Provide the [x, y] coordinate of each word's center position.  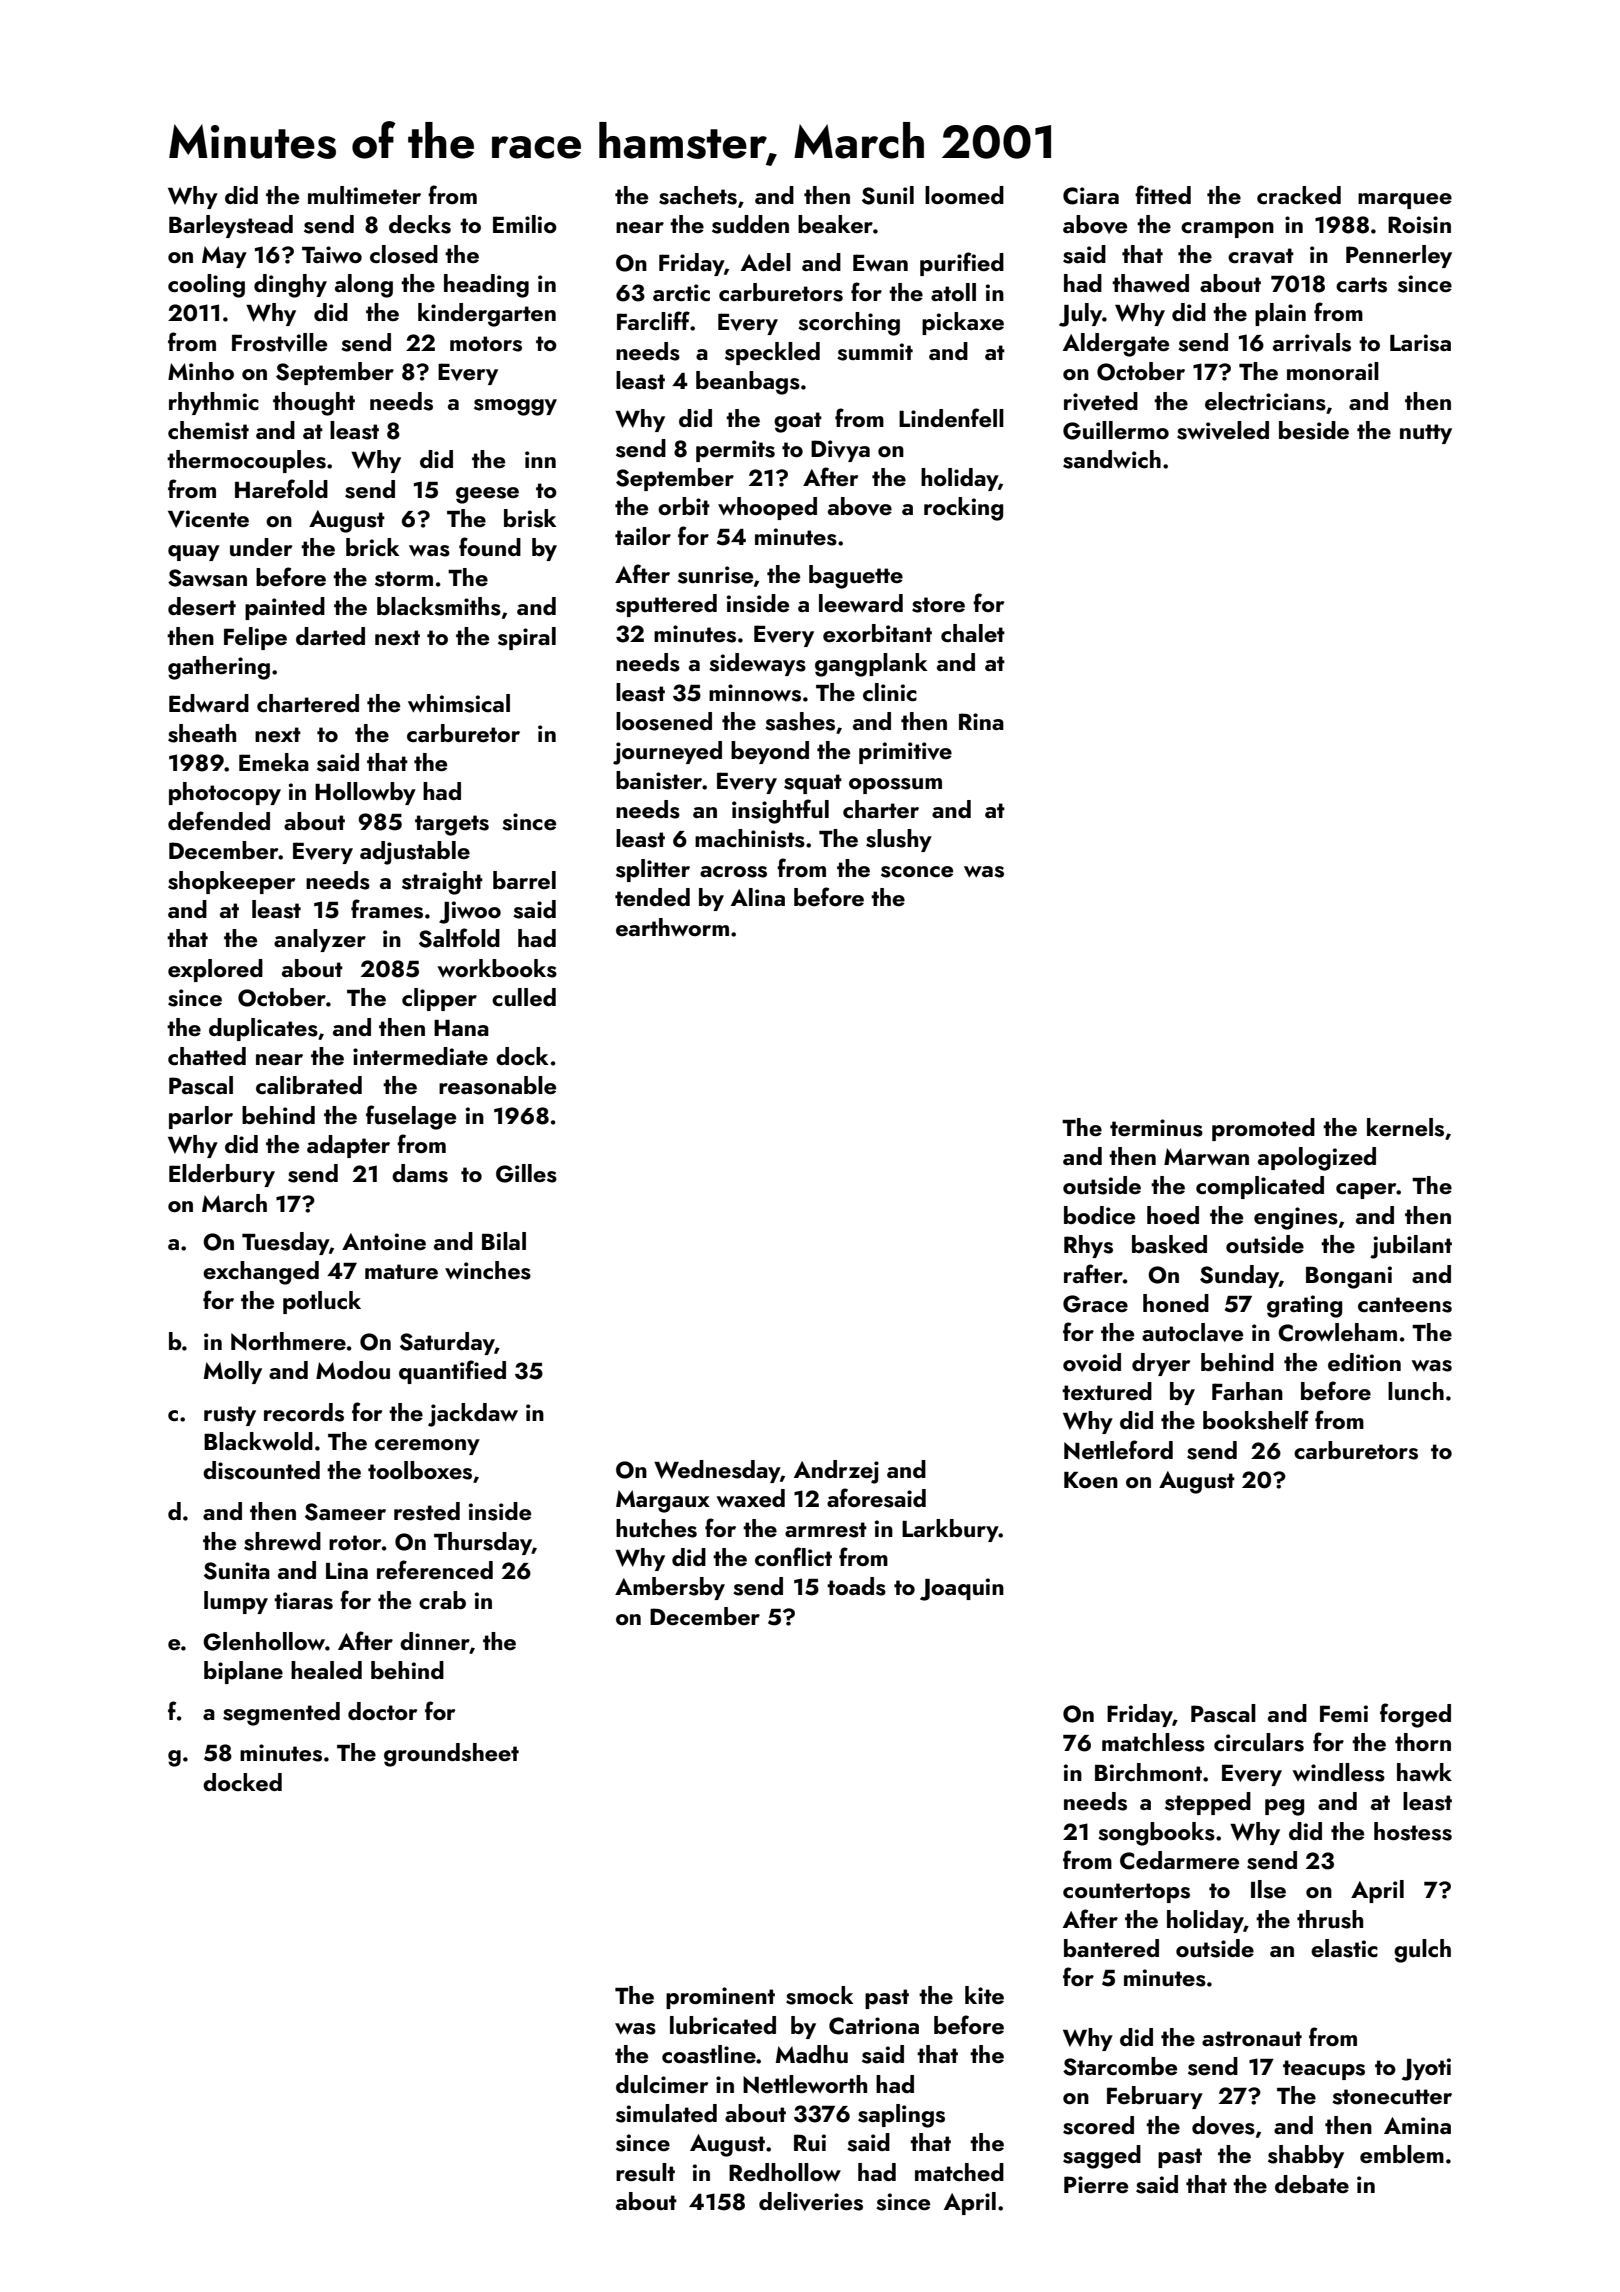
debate [1312, 2184]
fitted [1163, 194]
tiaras [303, 1601]
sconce [917, 872]
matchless [1153, 1742]
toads [856, 1586]
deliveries [811, 2201]
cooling [206, 286]
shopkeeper [231, 882]
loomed [964, 195]
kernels [1405, 1127]
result [645, 2172]
